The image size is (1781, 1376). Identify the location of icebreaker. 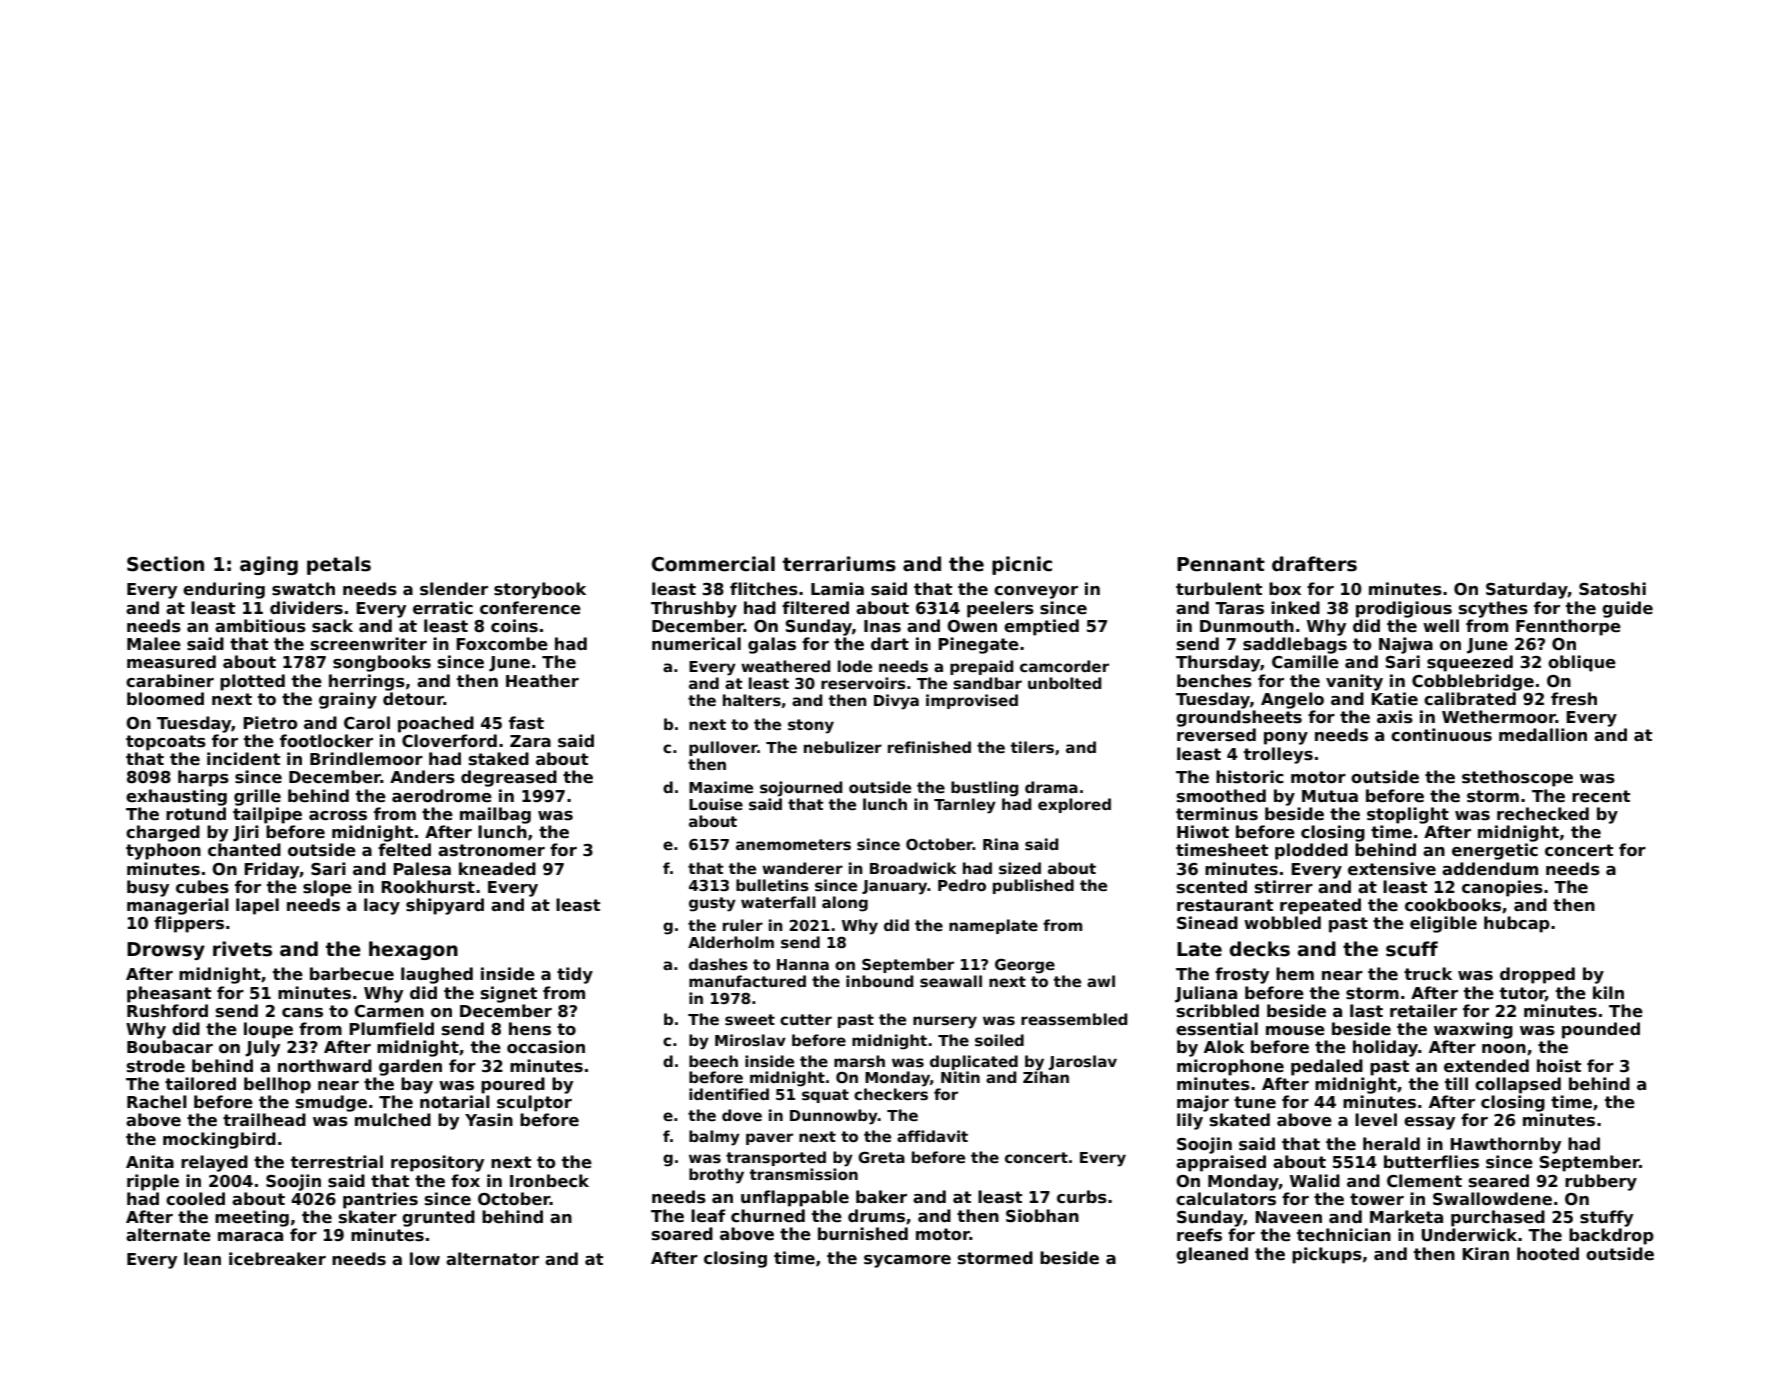
(277, 1259).
